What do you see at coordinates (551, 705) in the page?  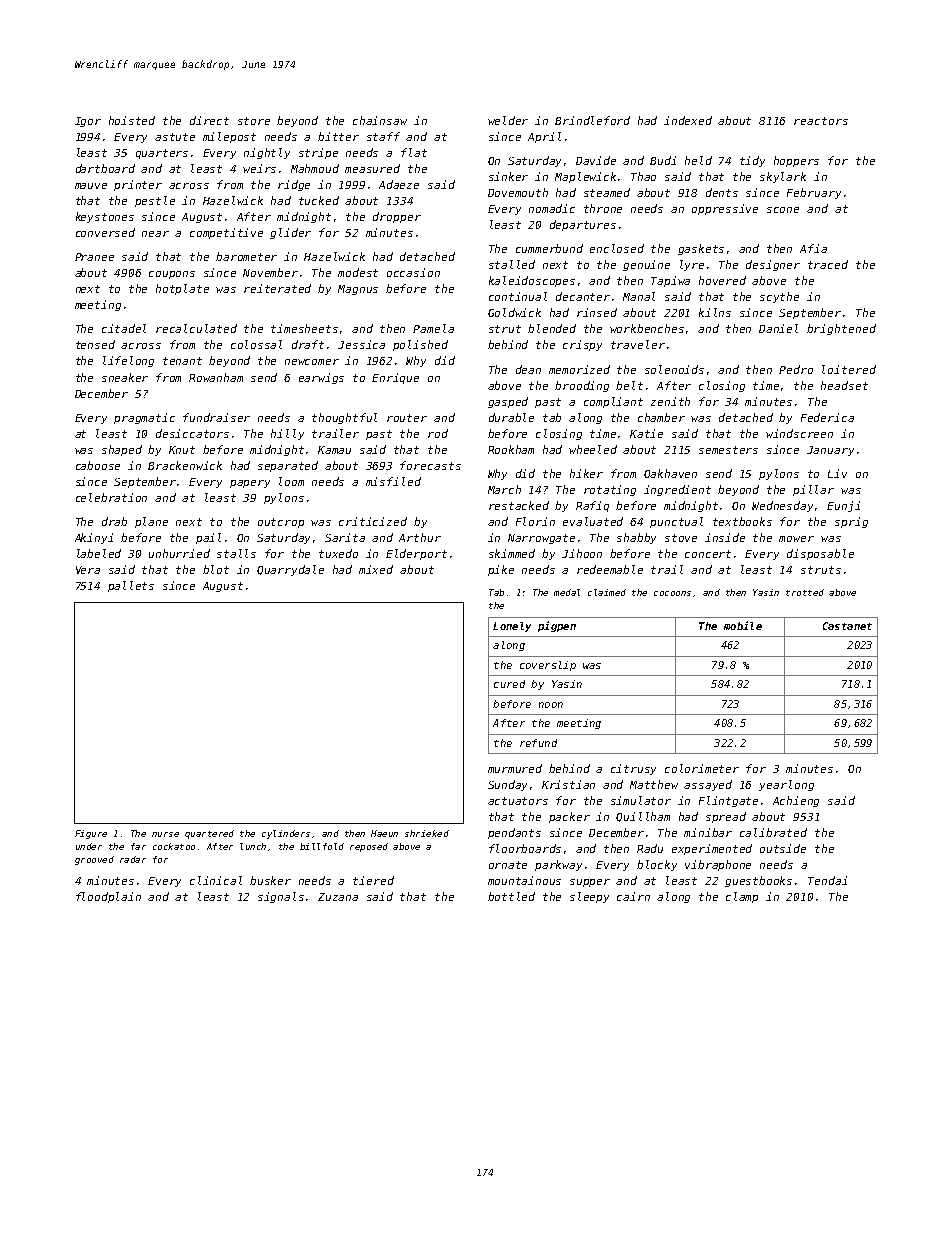 I see `noon` at bounding box center [551, 705].
